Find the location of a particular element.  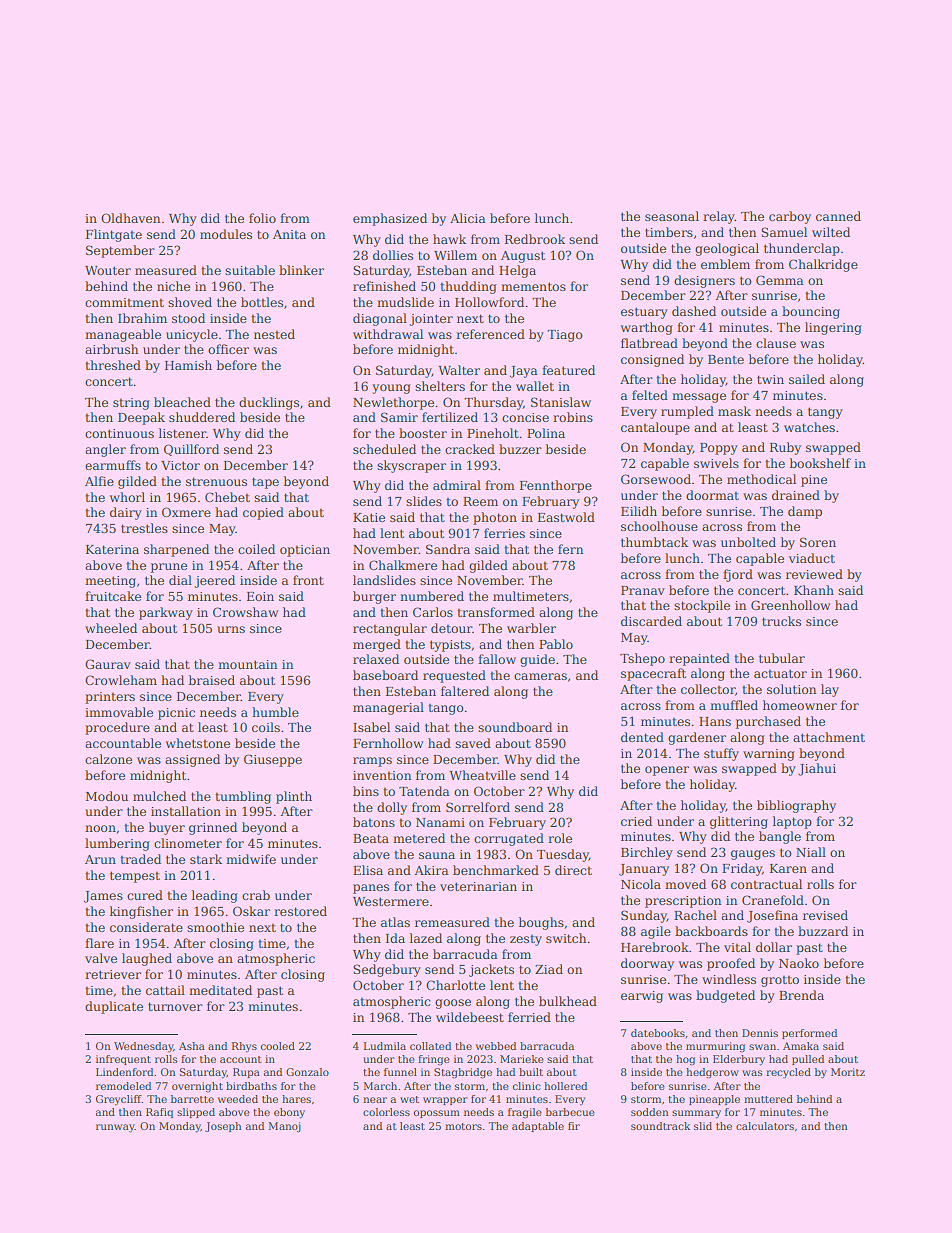

mementos is located at coordinates (533, 286).
